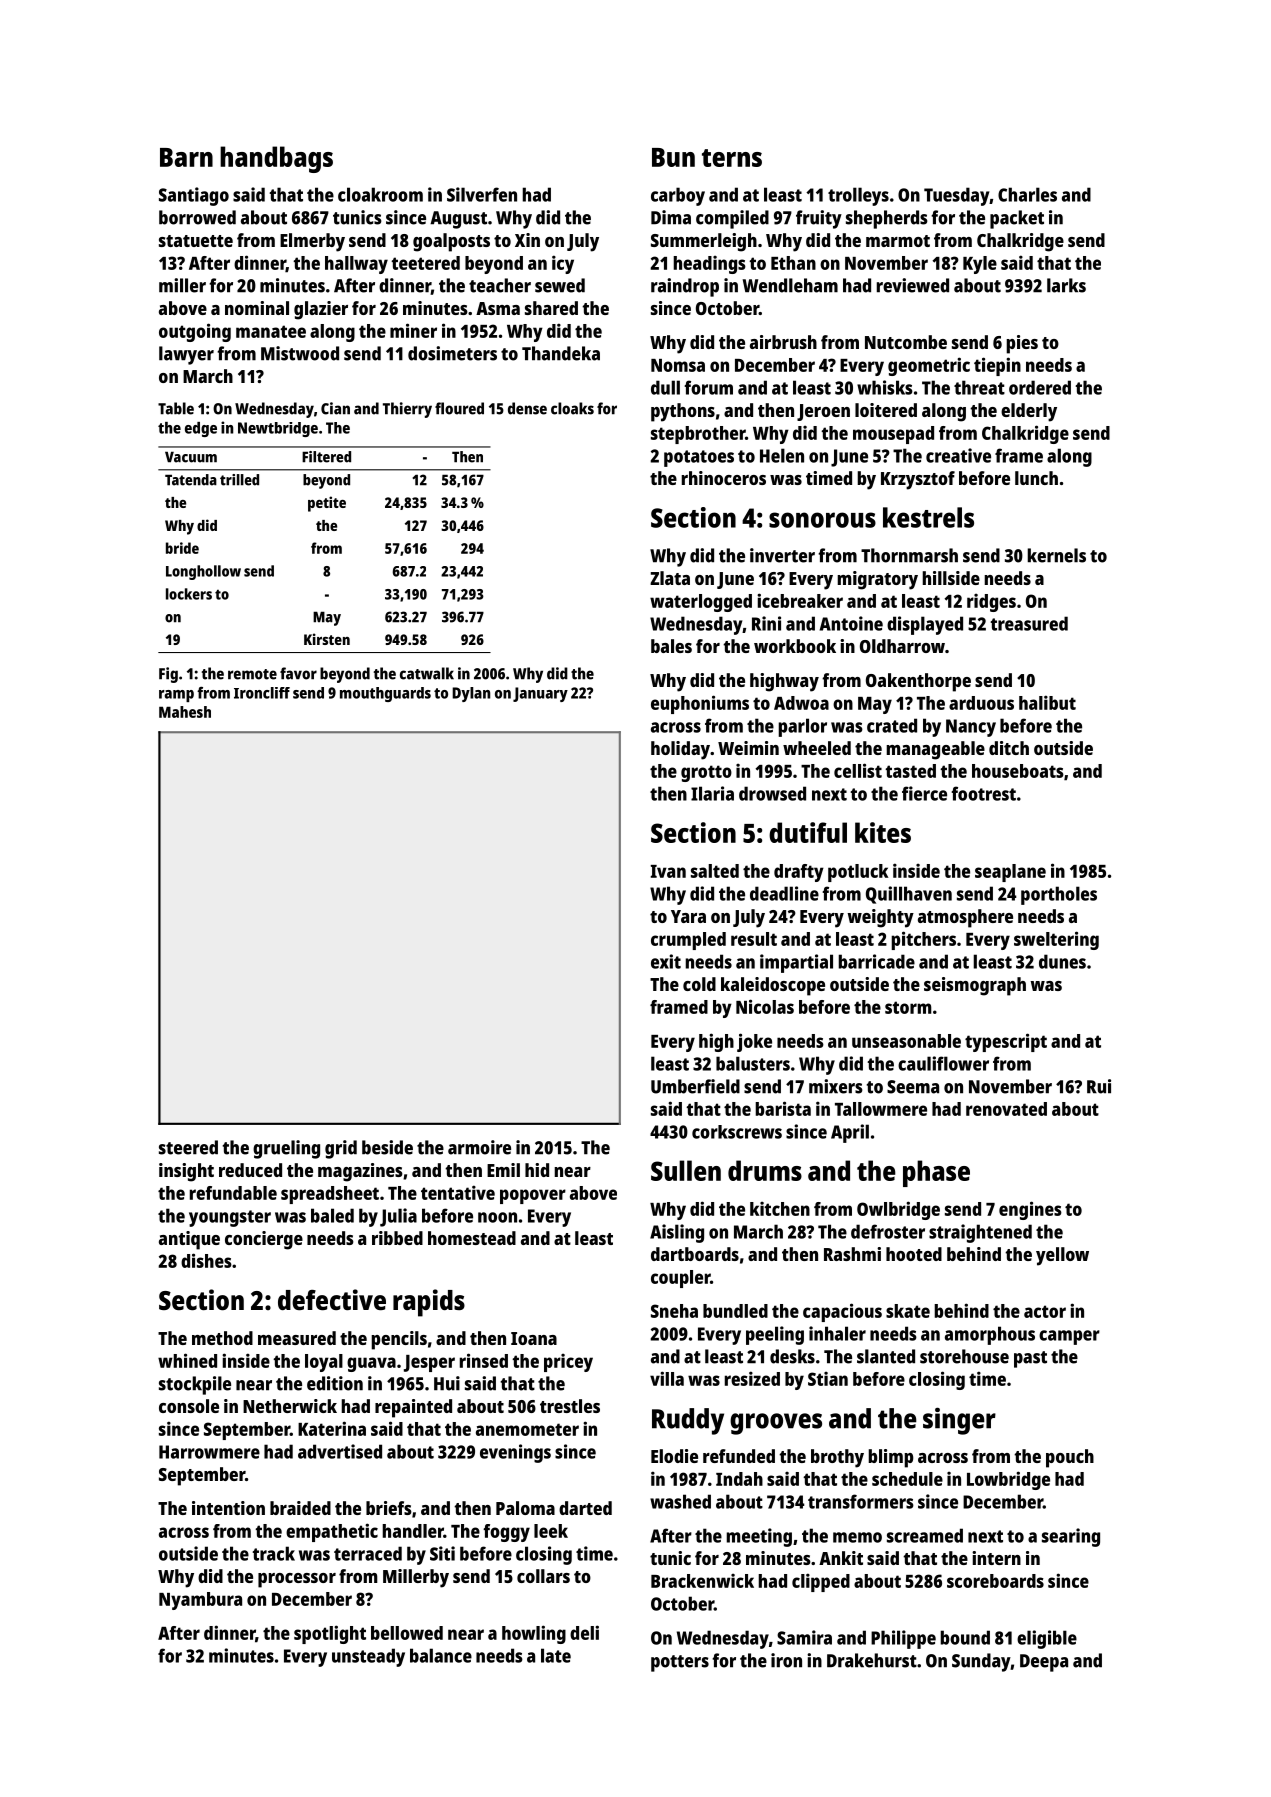  What do you see at coordinates (782, 555) in the screenshot?
I see `inverter` at bounding box center [782, 555].
